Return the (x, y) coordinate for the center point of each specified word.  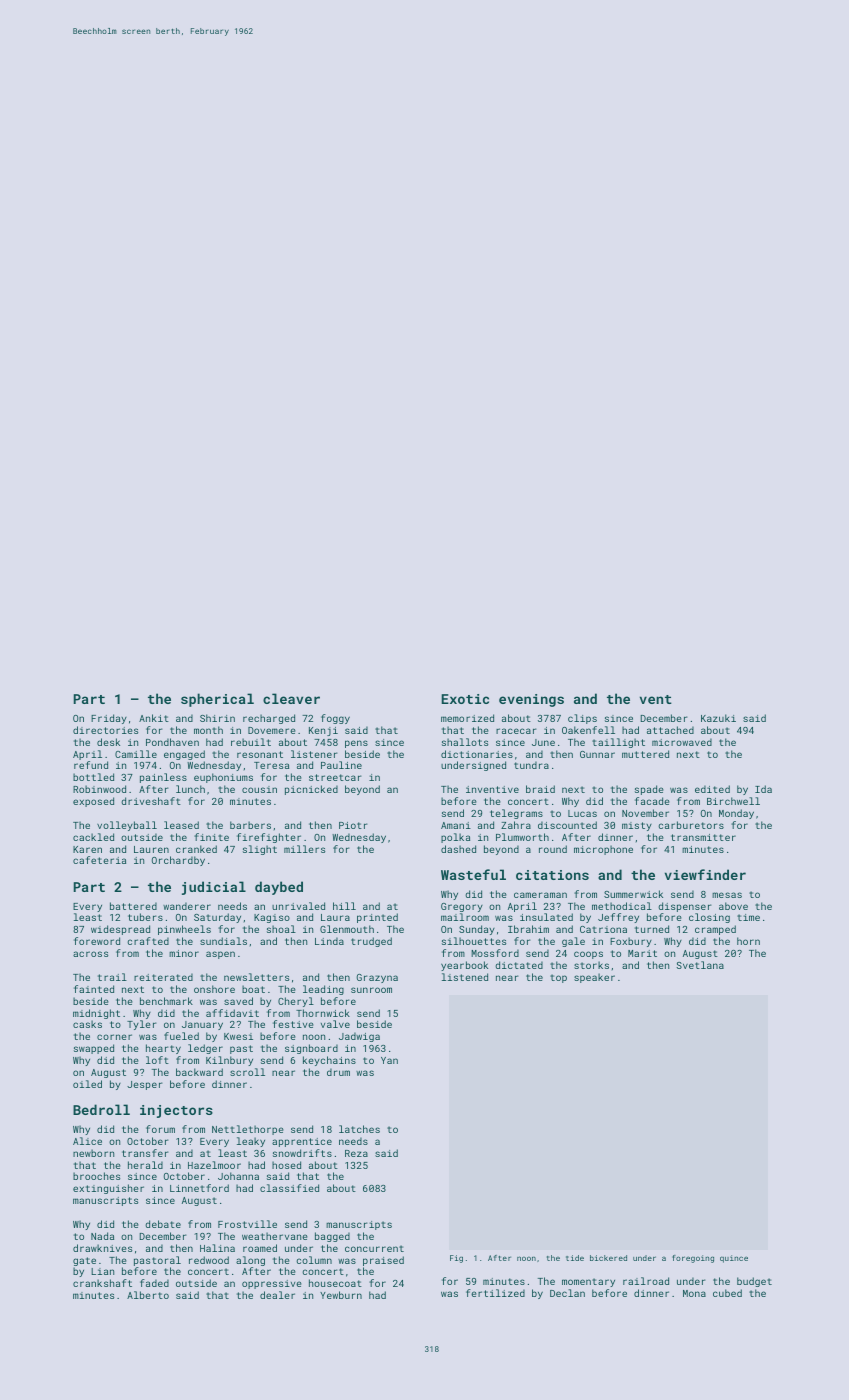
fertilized (495, 1293)
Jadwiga (359, 1037)
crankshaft (102, 1283)
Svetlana (700, 965)
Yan (389, 1060)
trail (112, 977)
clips (582, 719)
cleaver (291, 698)
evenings (531, 700)
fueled (181, 1036)
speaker (594, 978)
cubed (727, 1293)
